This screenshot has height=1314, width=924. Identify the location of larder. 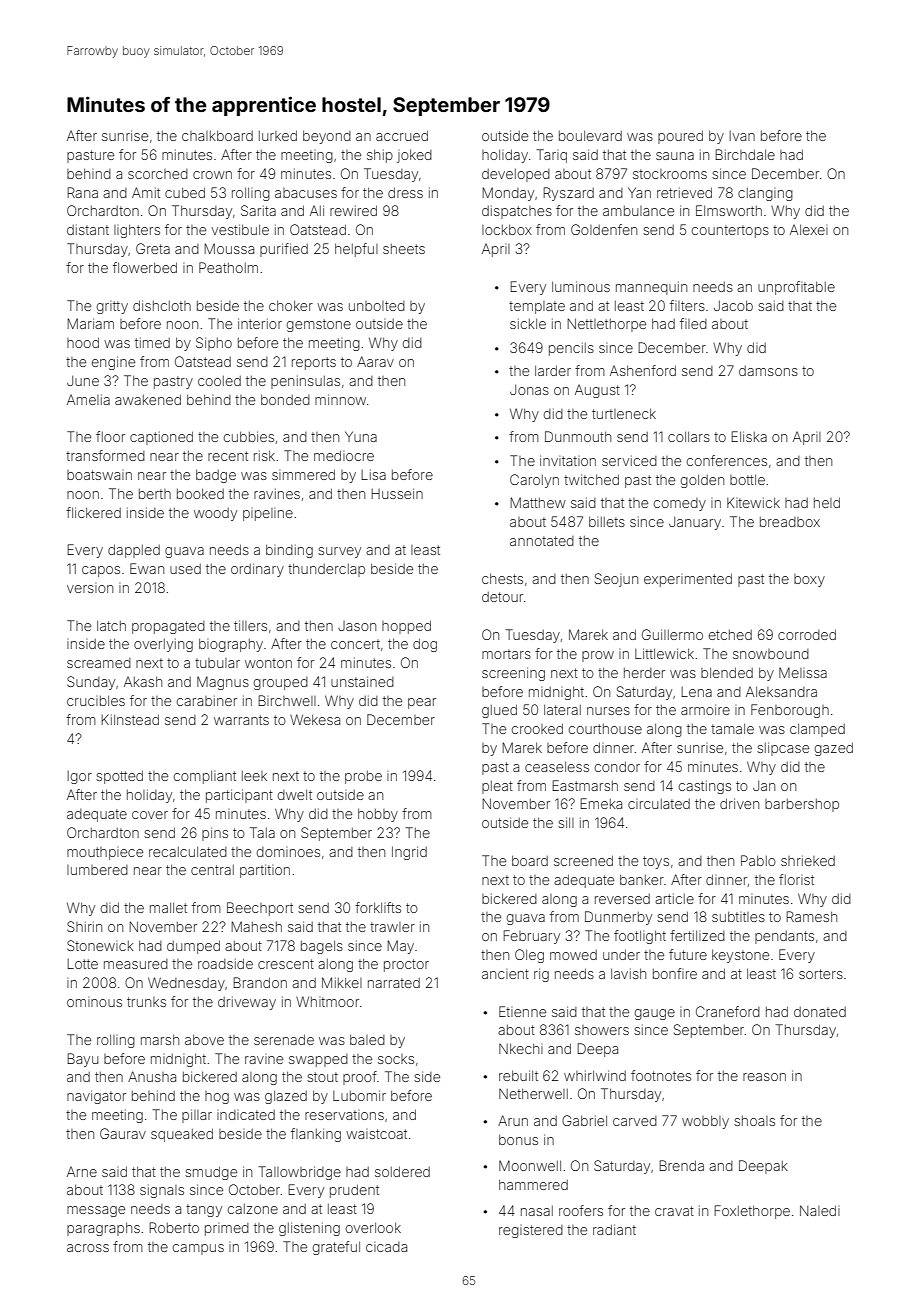
(553, 370).
